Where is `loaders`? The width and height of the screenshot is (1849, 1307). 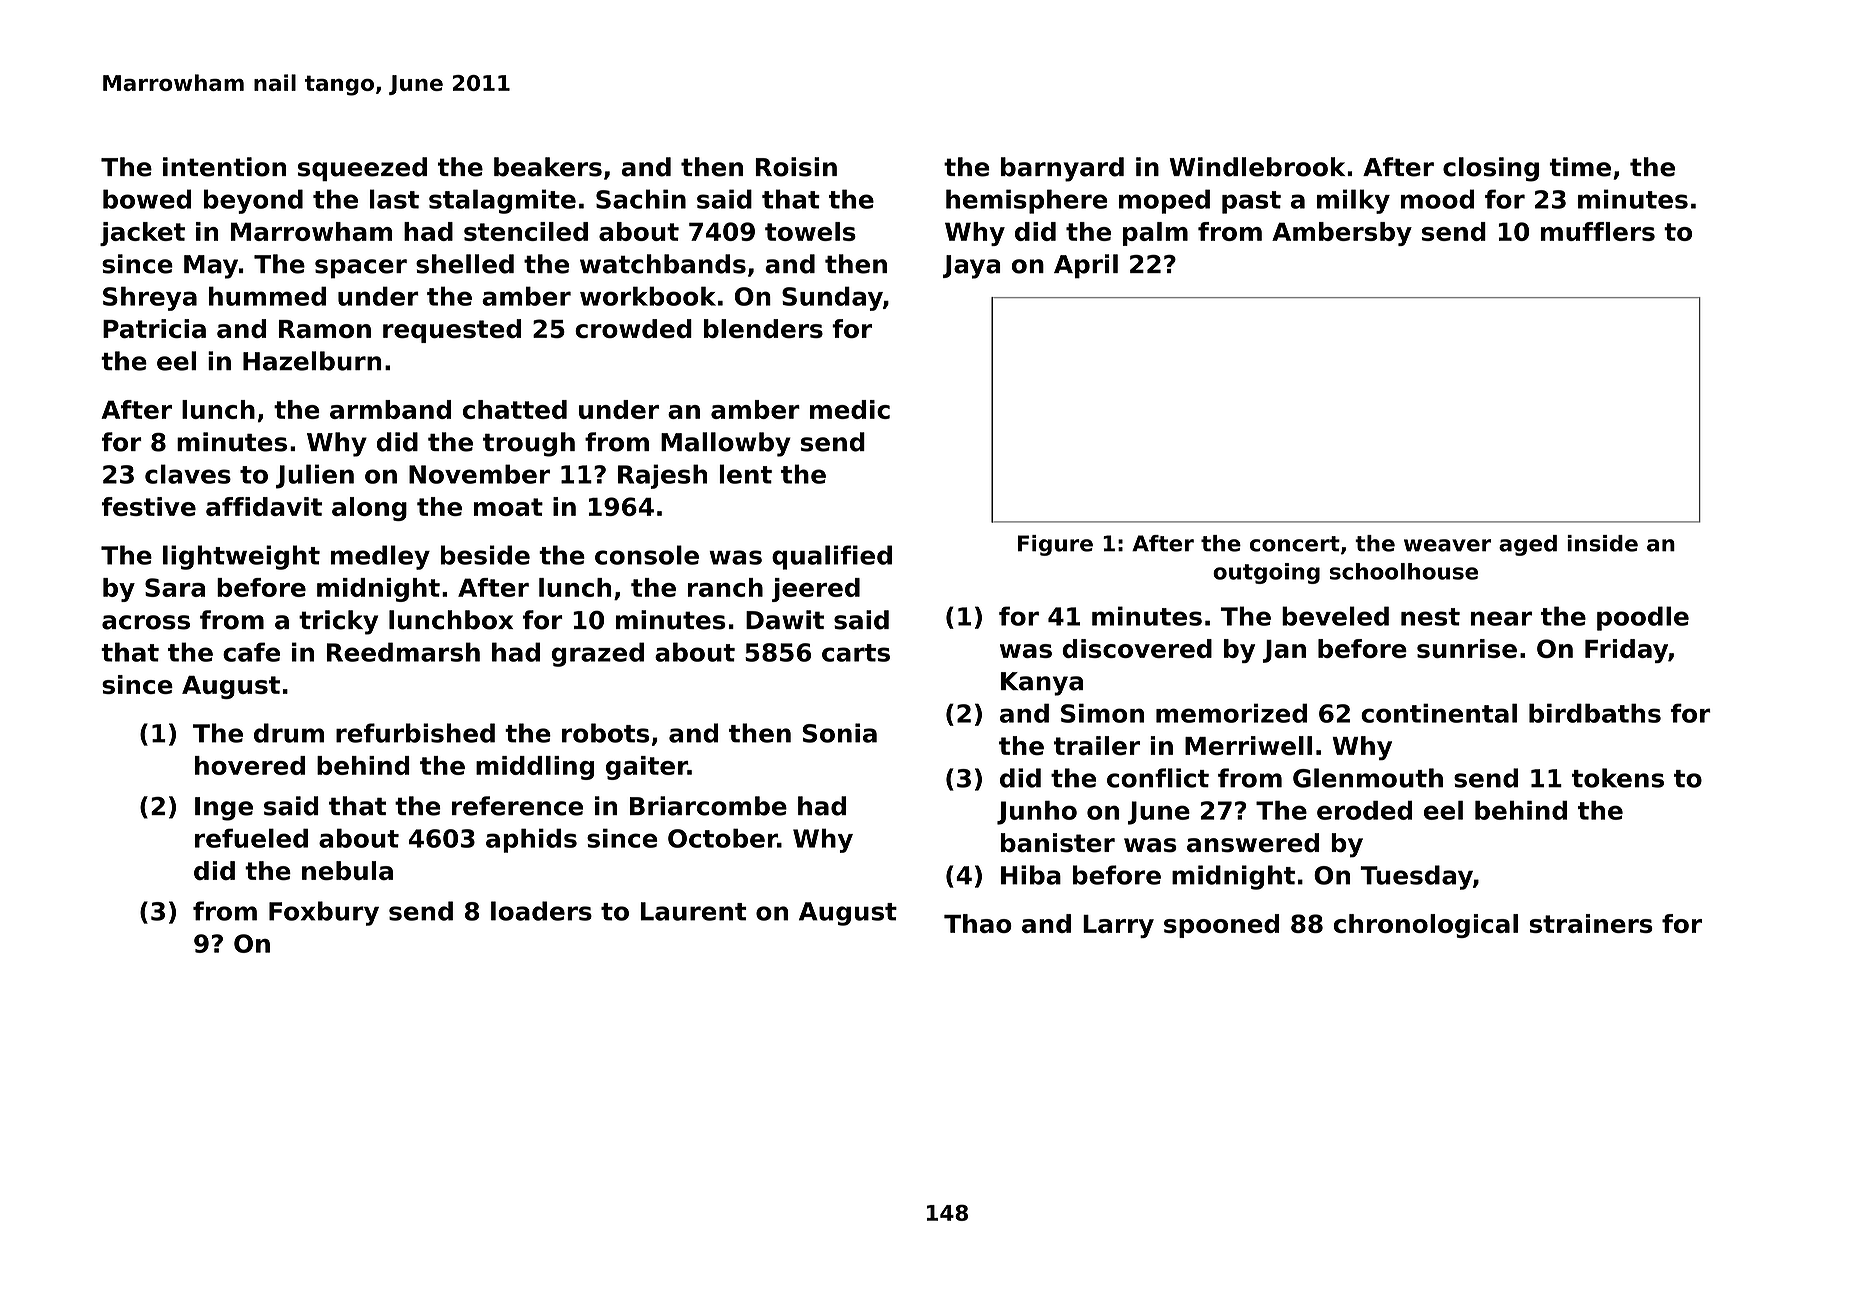
loaders is located at coordinates (541, 911).
